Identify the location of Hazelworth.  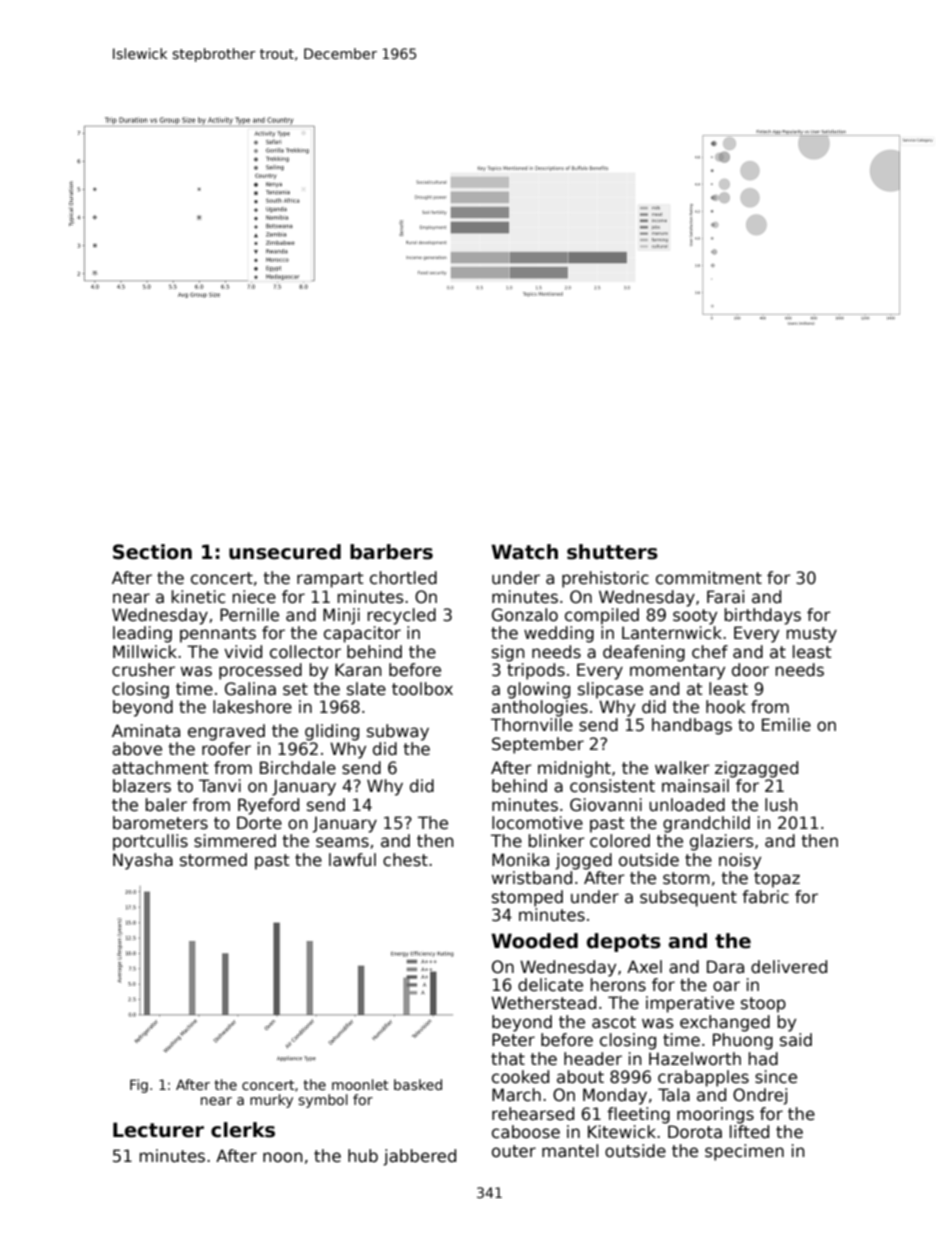
(695, 1059).
